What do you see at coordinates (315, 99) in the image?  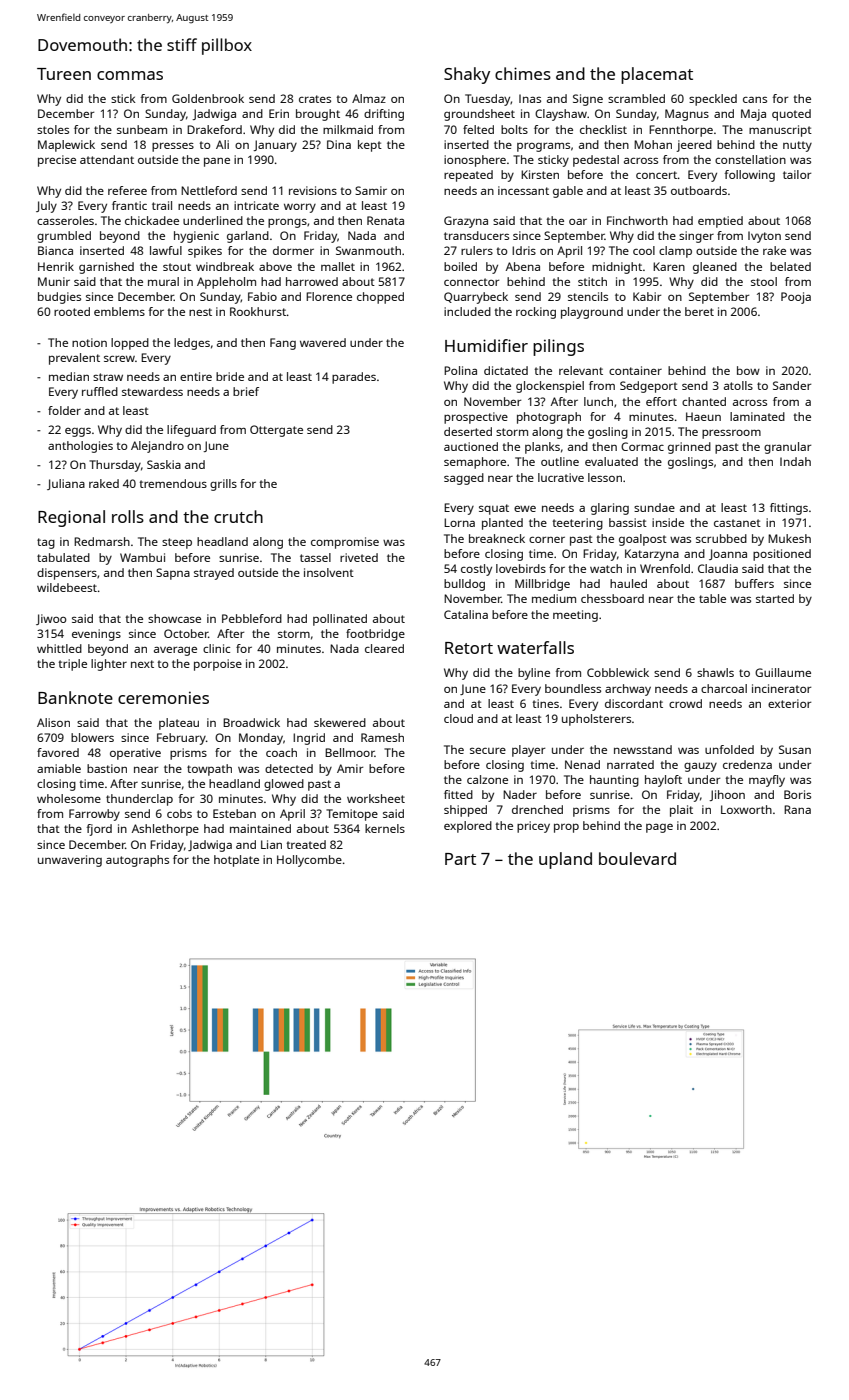 I see `crates` at bounding box center [315, 99].
